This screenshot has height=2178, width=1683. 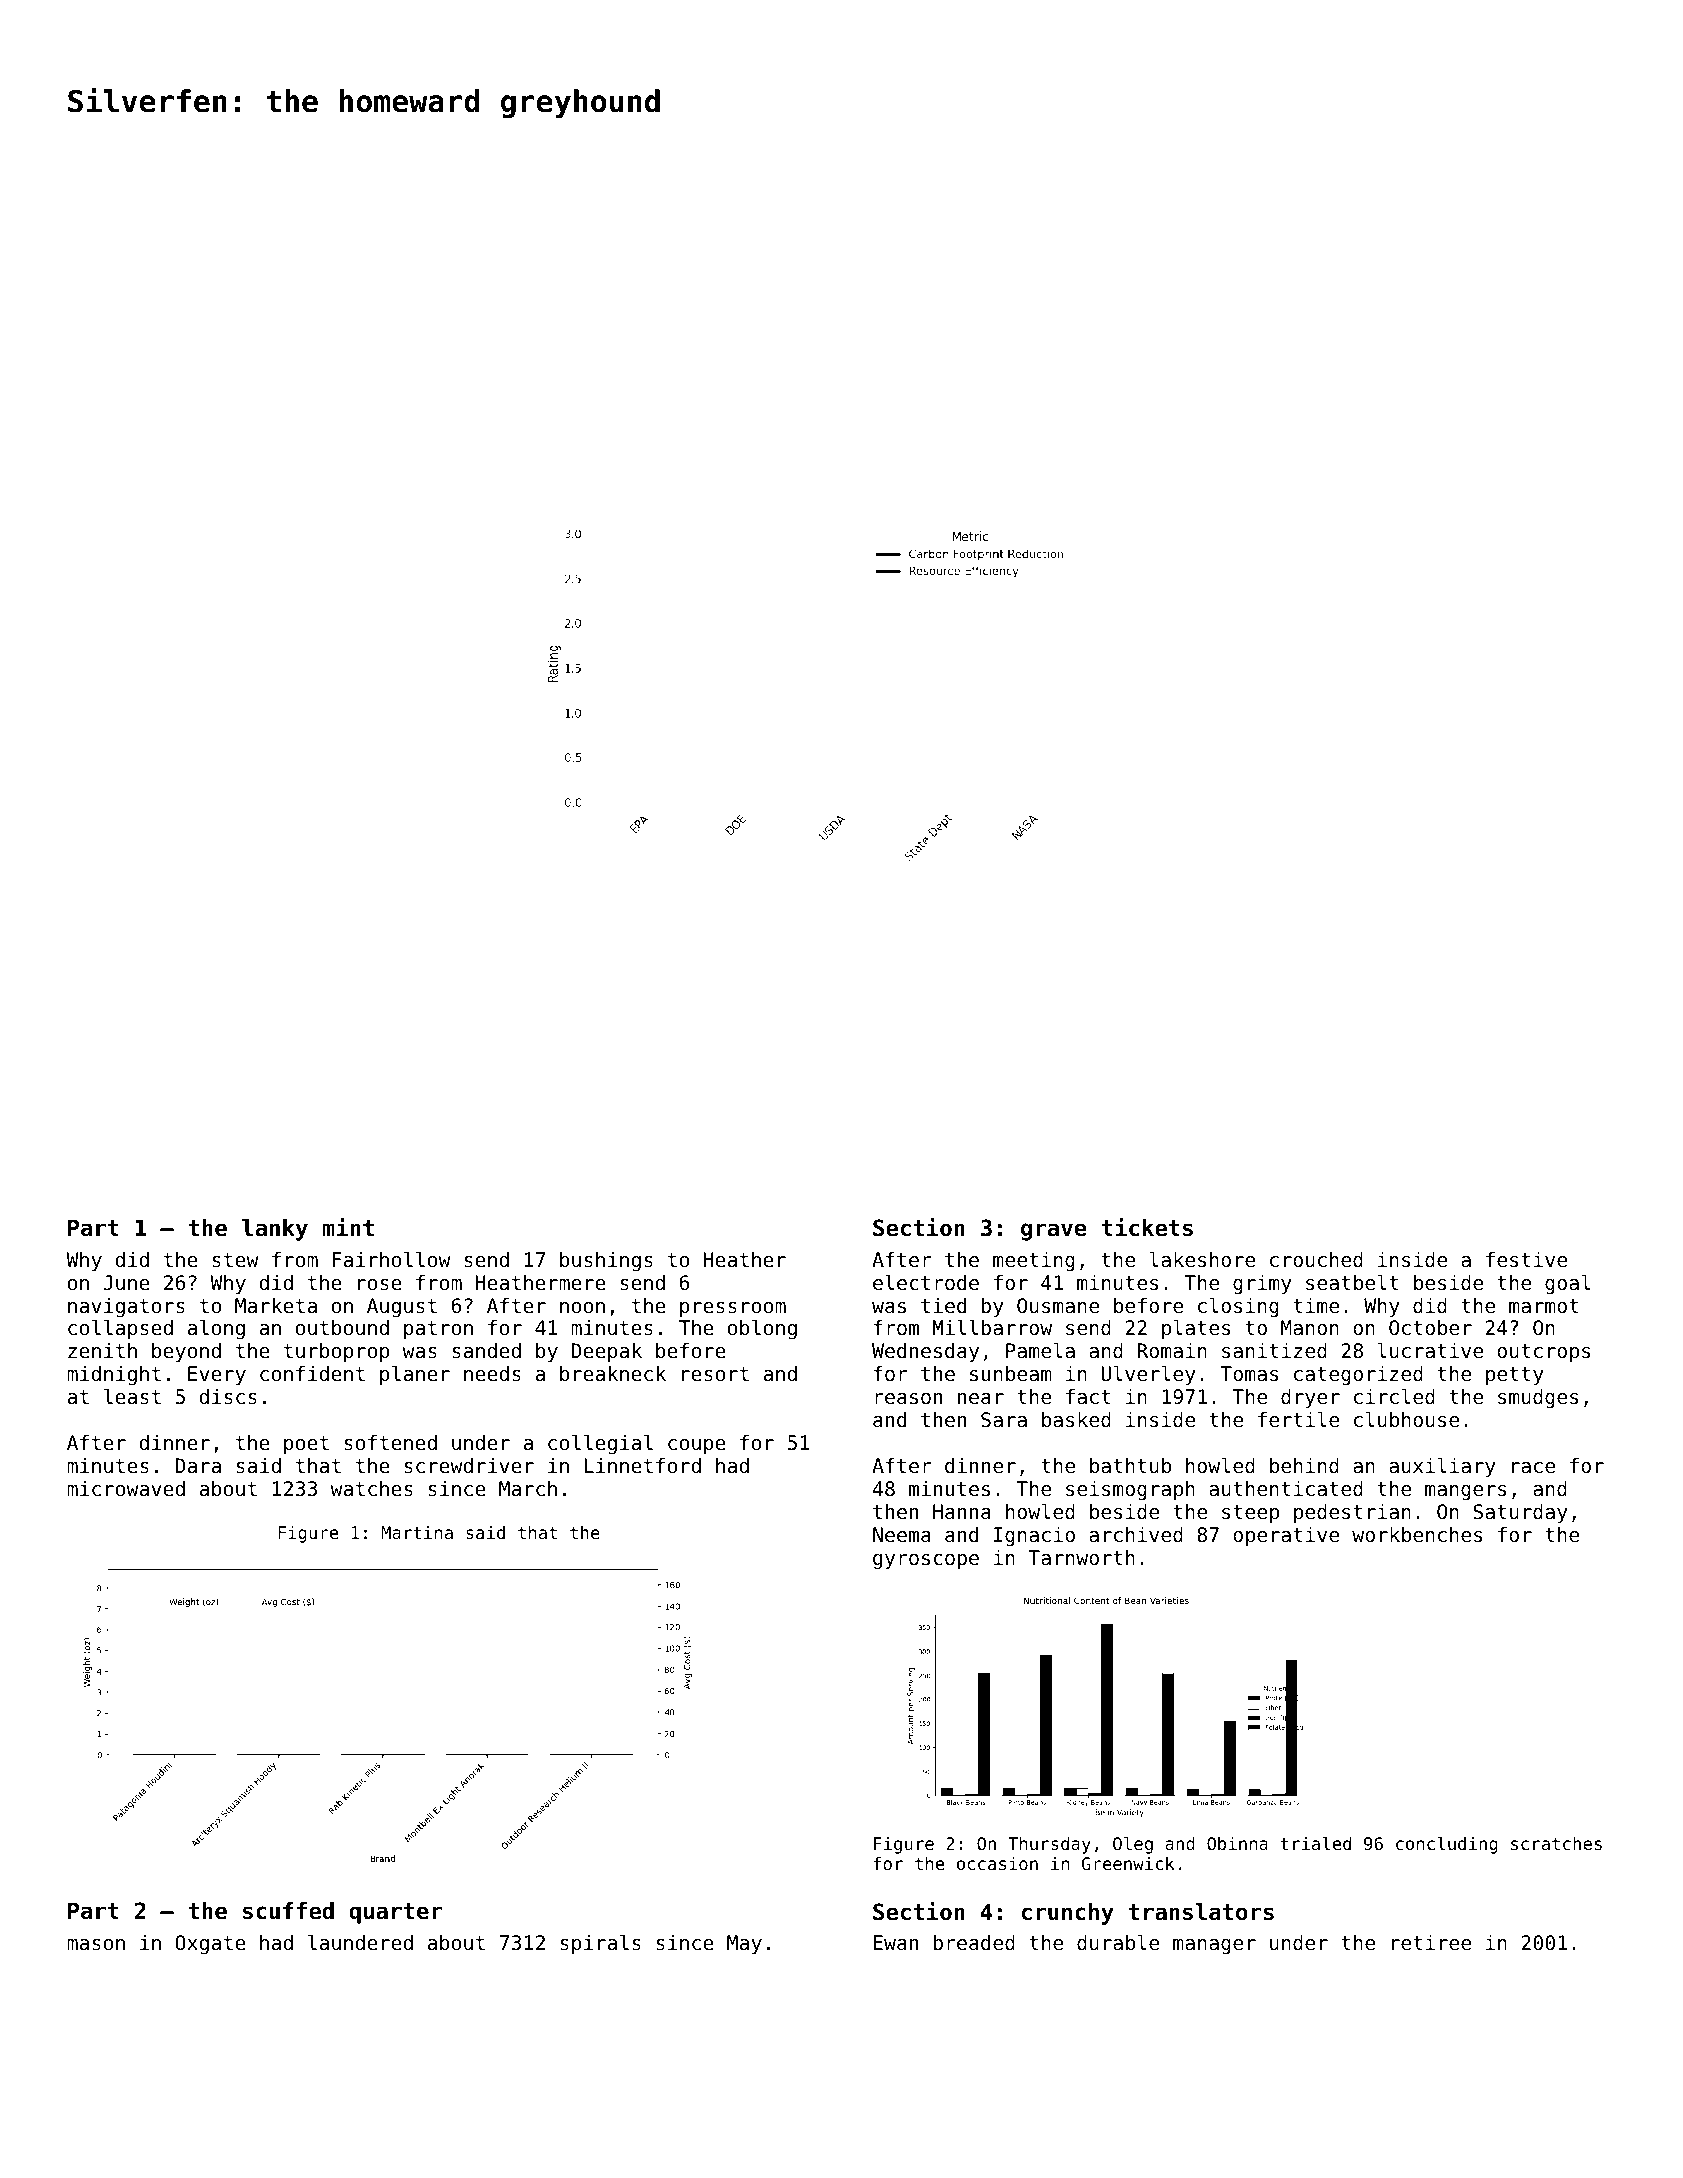 What do you see at coordinates (348, 1227) in the screenshot?
I see `mint` at bounding box center [348, 1227].
